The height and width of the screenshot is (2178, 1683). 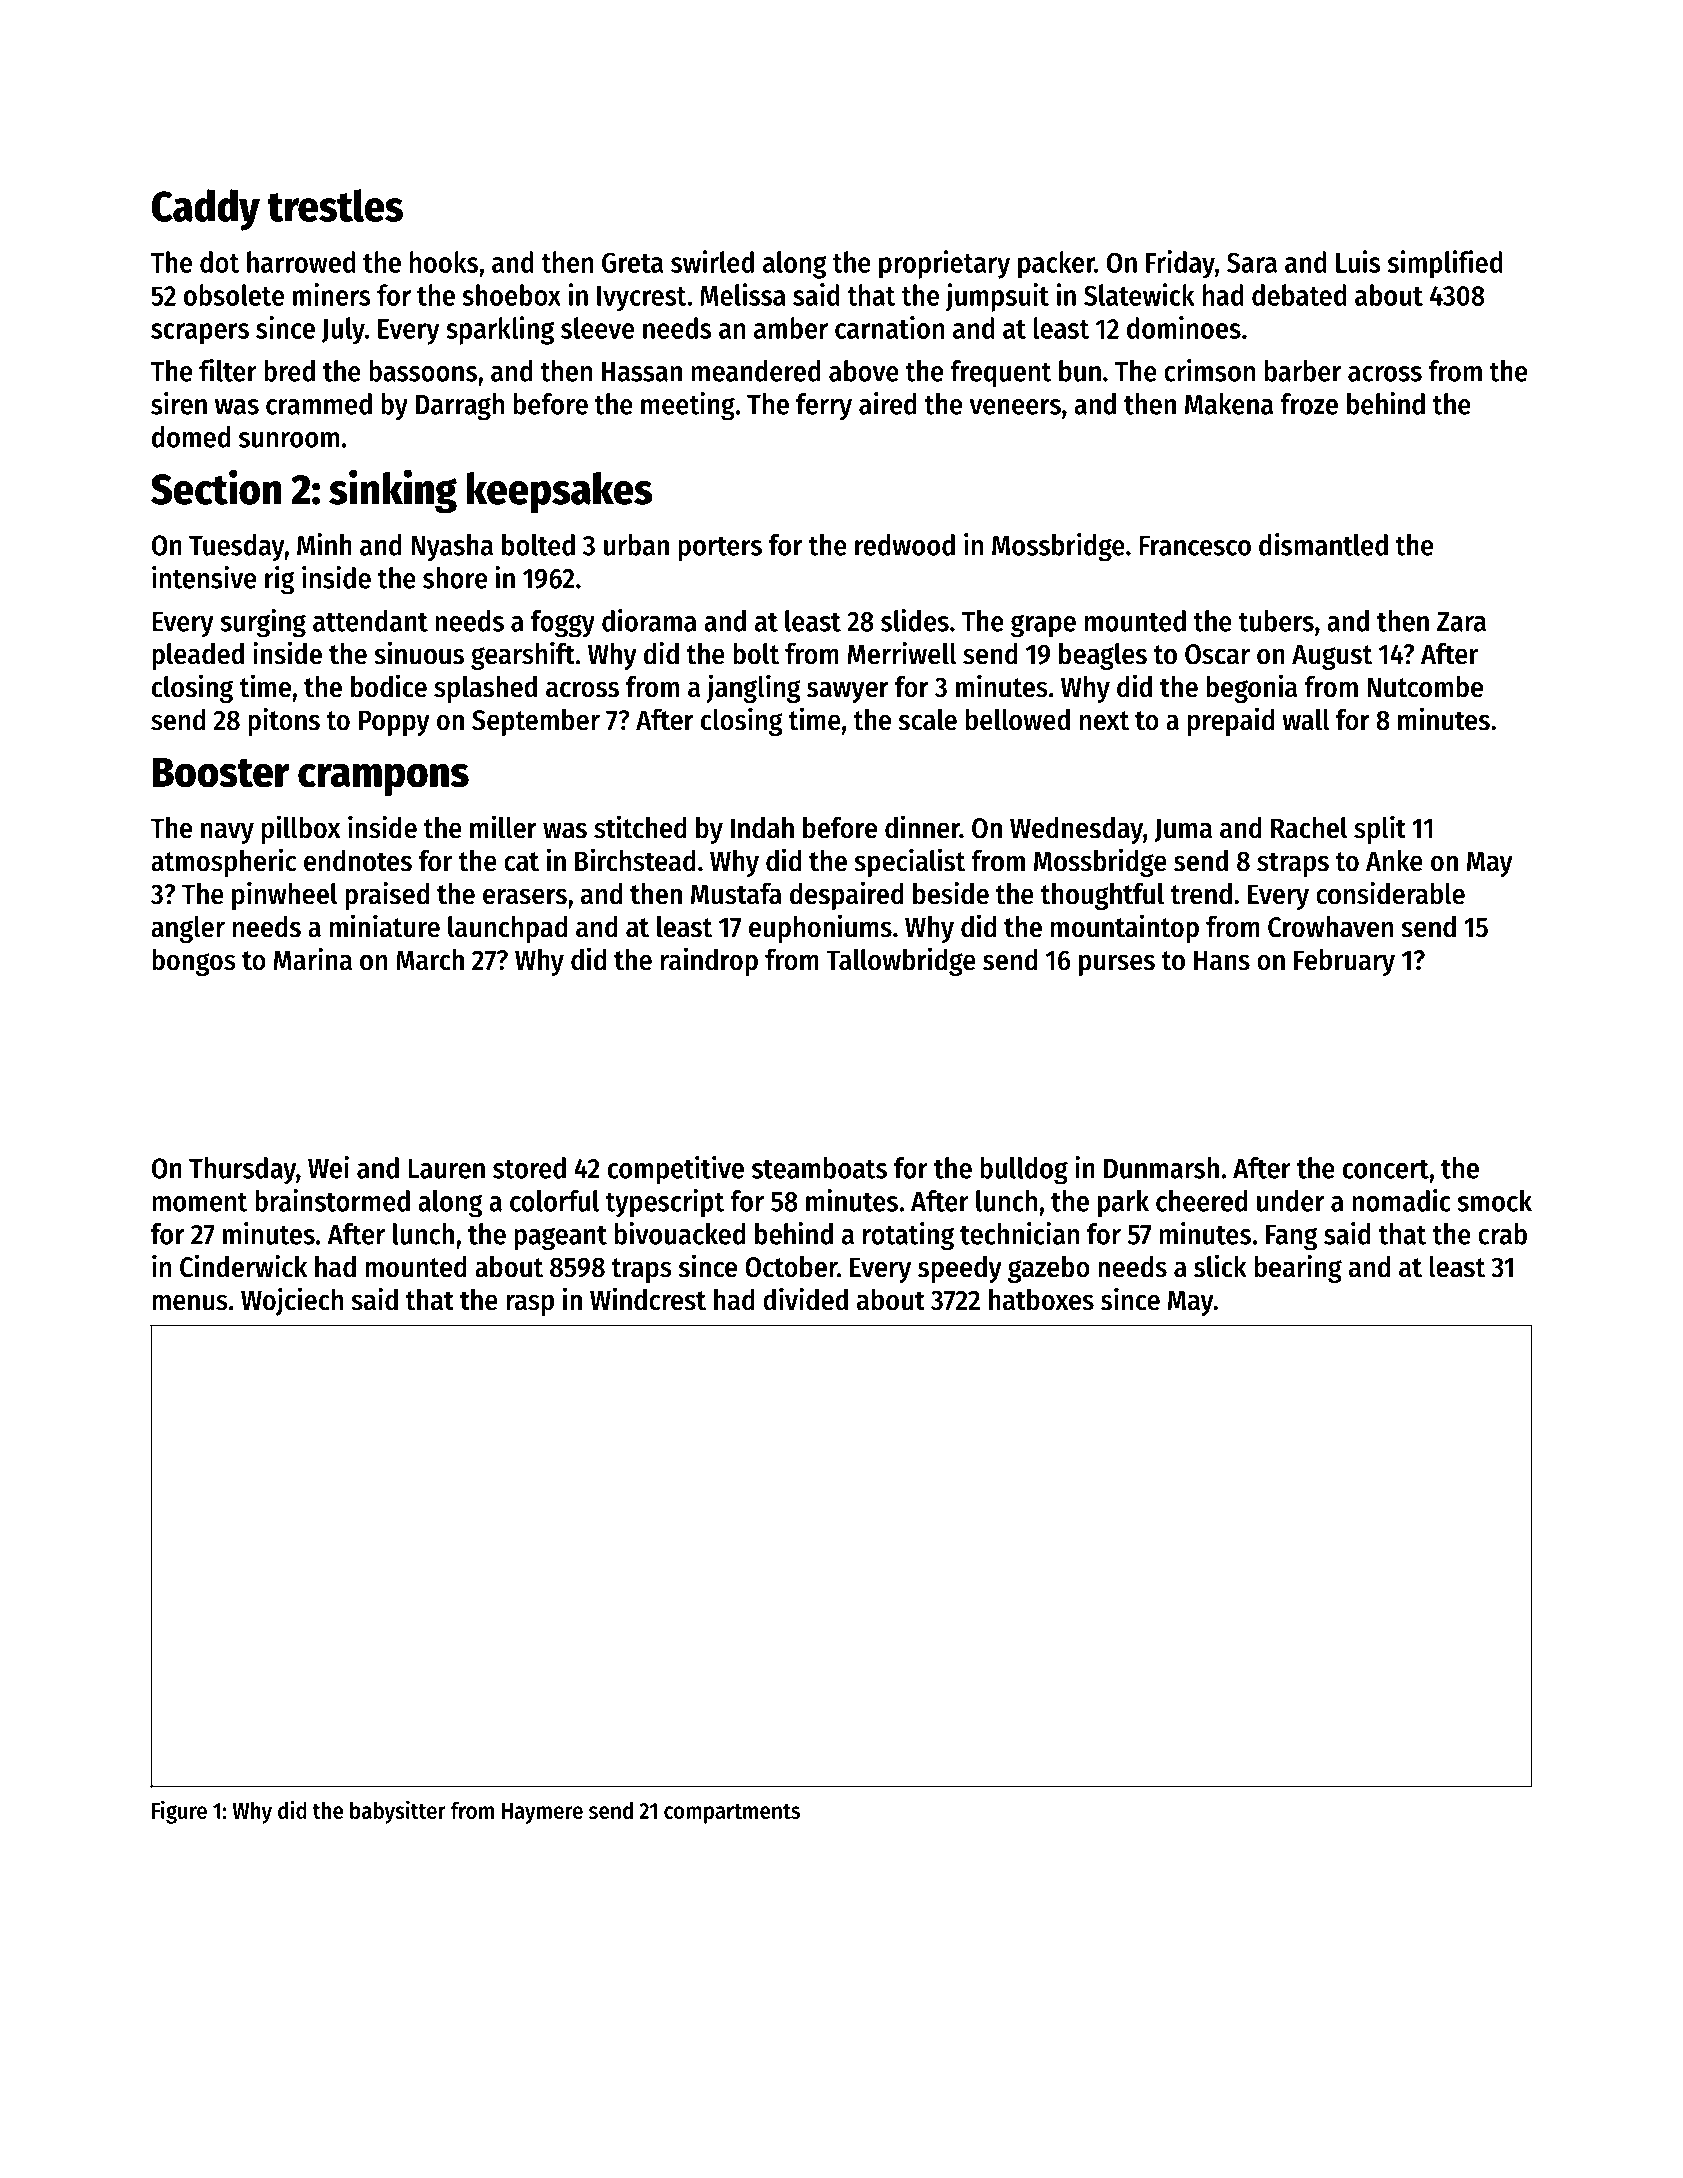 I want to click on Haymere, so click(x=542, y=1813).
